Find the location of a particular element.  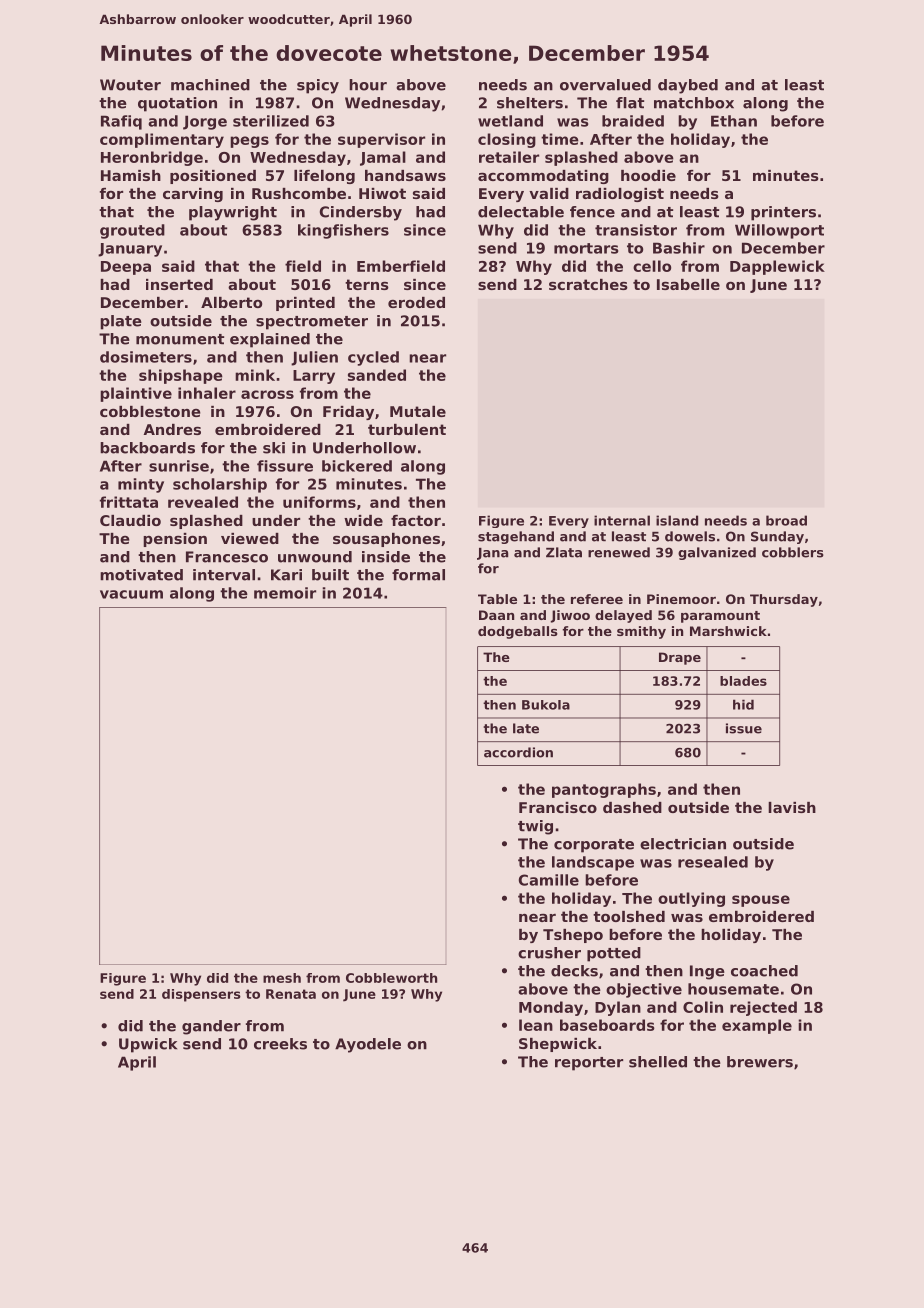

dodgeballs is located at coordinates (518, 632).
